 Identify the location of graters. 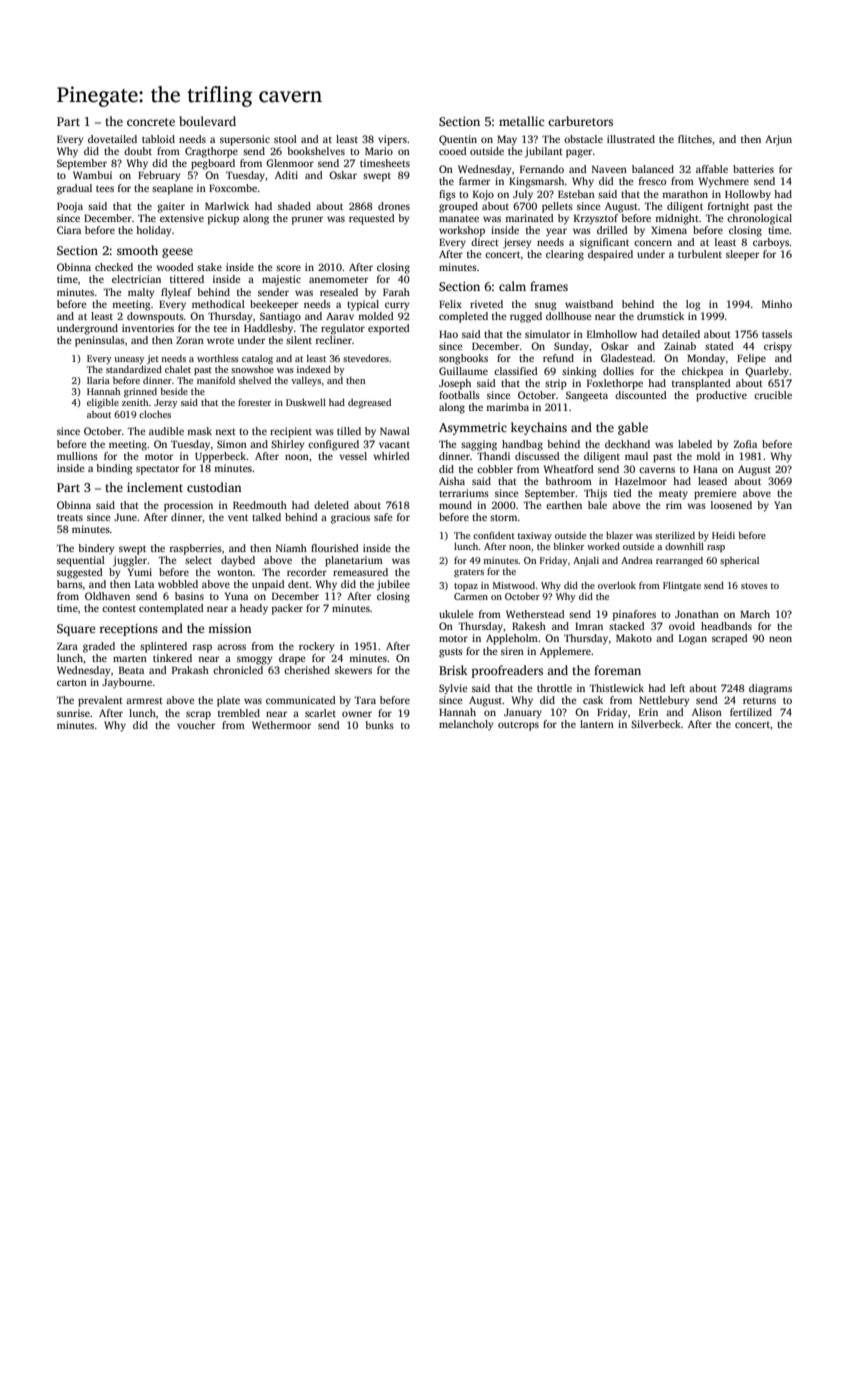
(469, 573).
